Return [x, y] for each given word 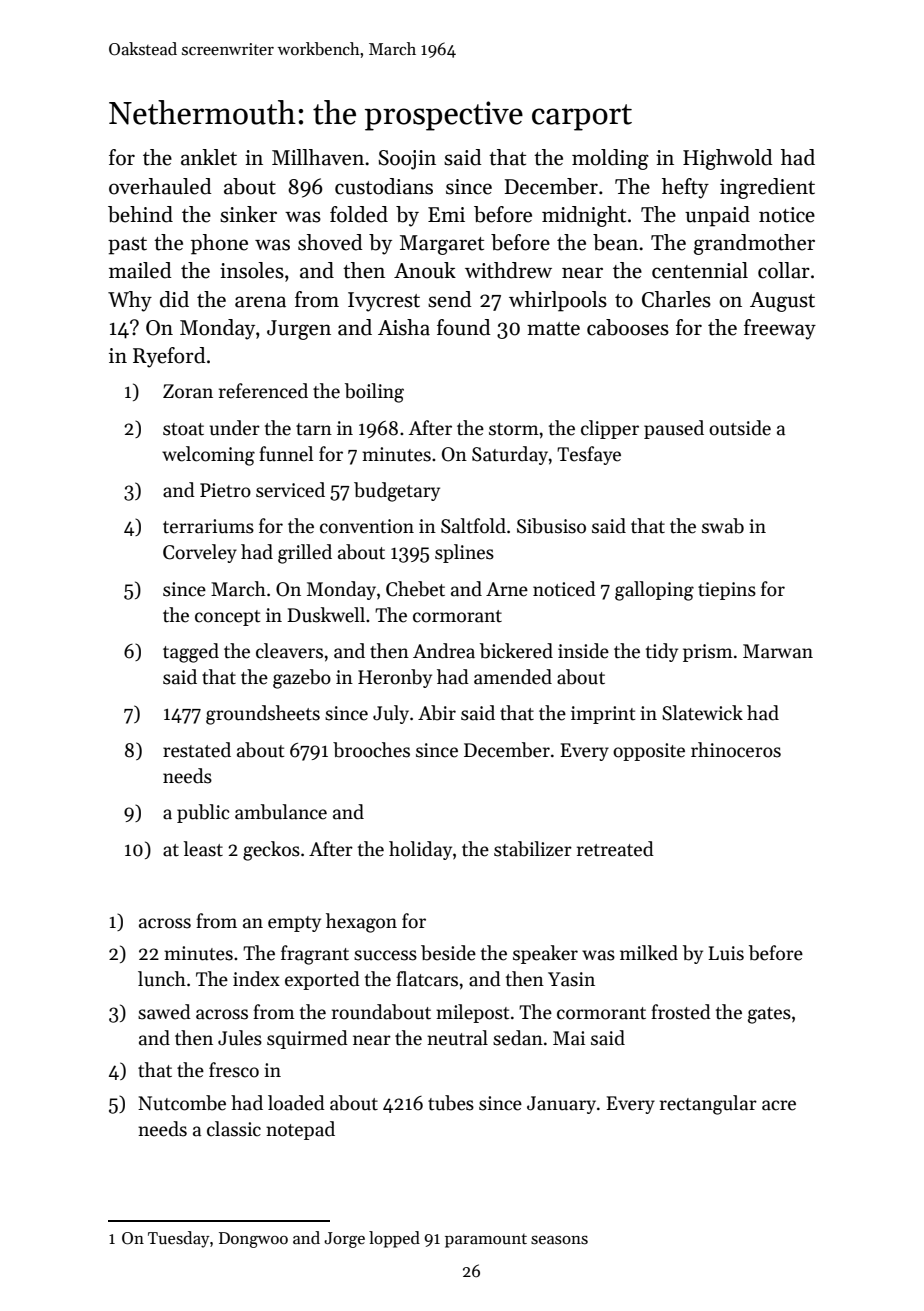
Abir [437, 713]
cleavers [289, 651]
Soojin [407, 160]
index [256, 979]
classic [234, 1129]
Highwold [728, 159]
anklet [209, 157]
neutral [457, 1038]
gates [769, 1015]
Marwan [778, 651]
